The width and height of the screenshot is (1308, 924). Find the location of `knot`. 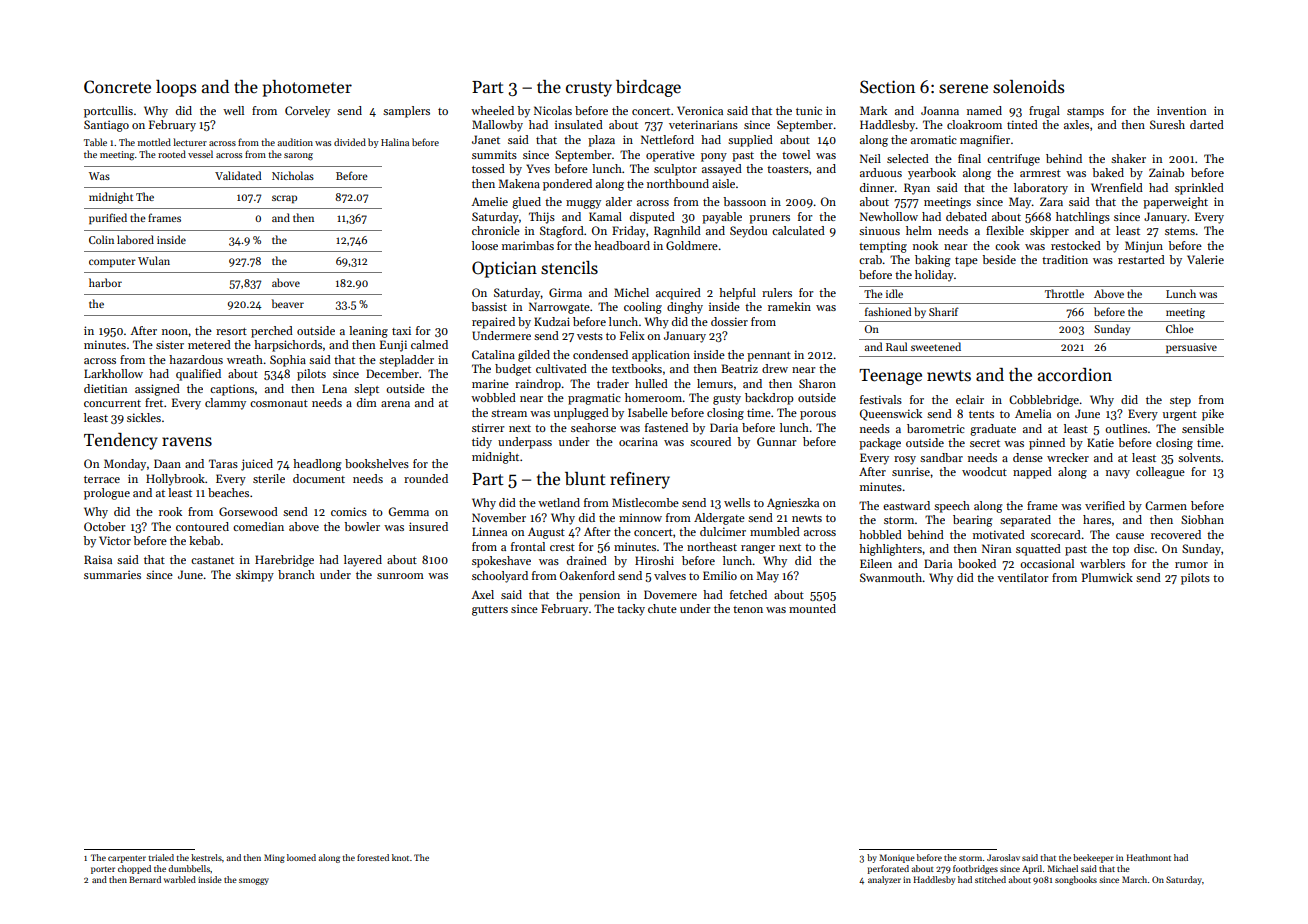

knot is located at coordinates (400, 857).
